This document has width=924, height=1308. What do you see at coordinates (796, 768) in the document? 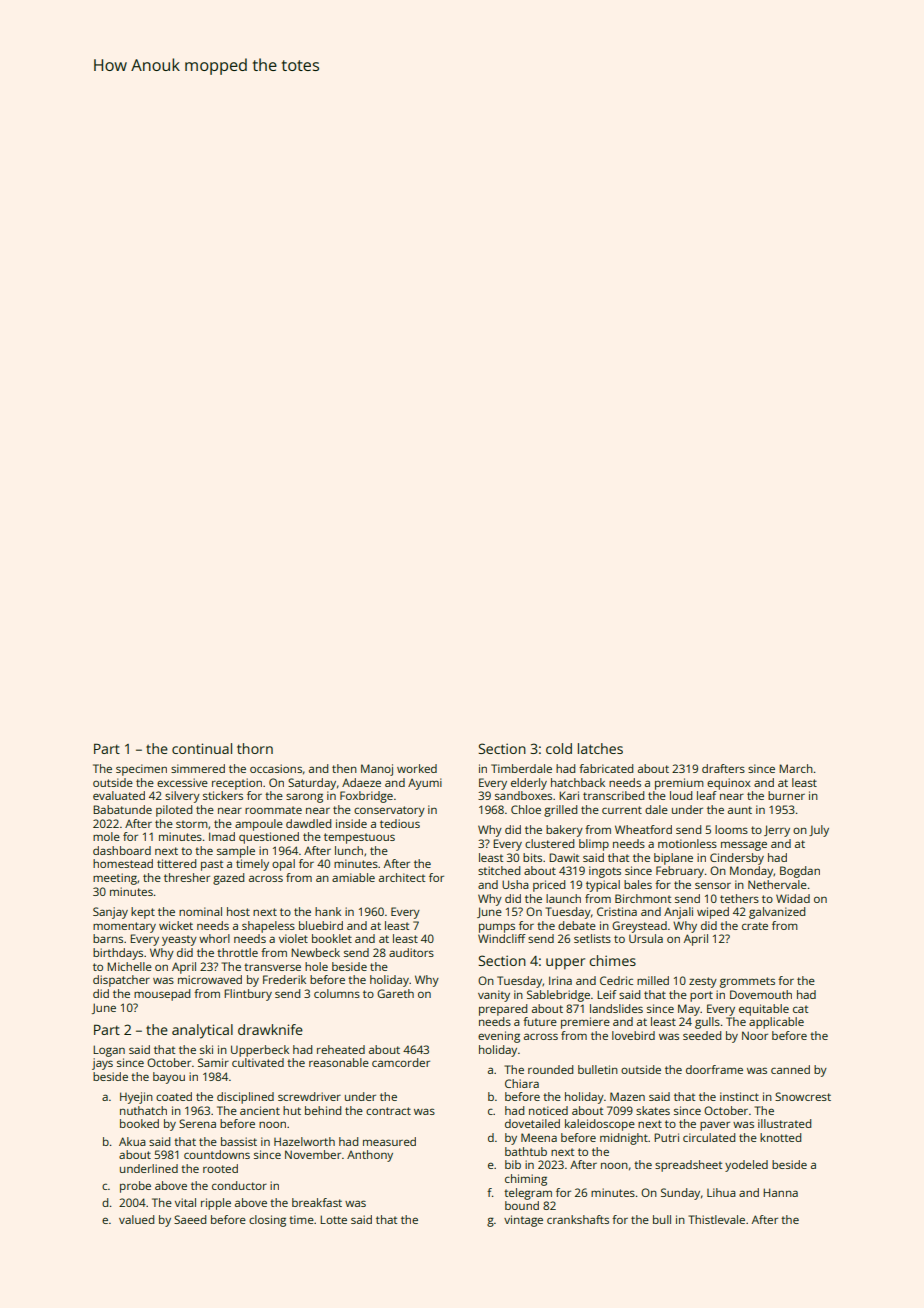
I see `March` at bounding box center [796, 768].
